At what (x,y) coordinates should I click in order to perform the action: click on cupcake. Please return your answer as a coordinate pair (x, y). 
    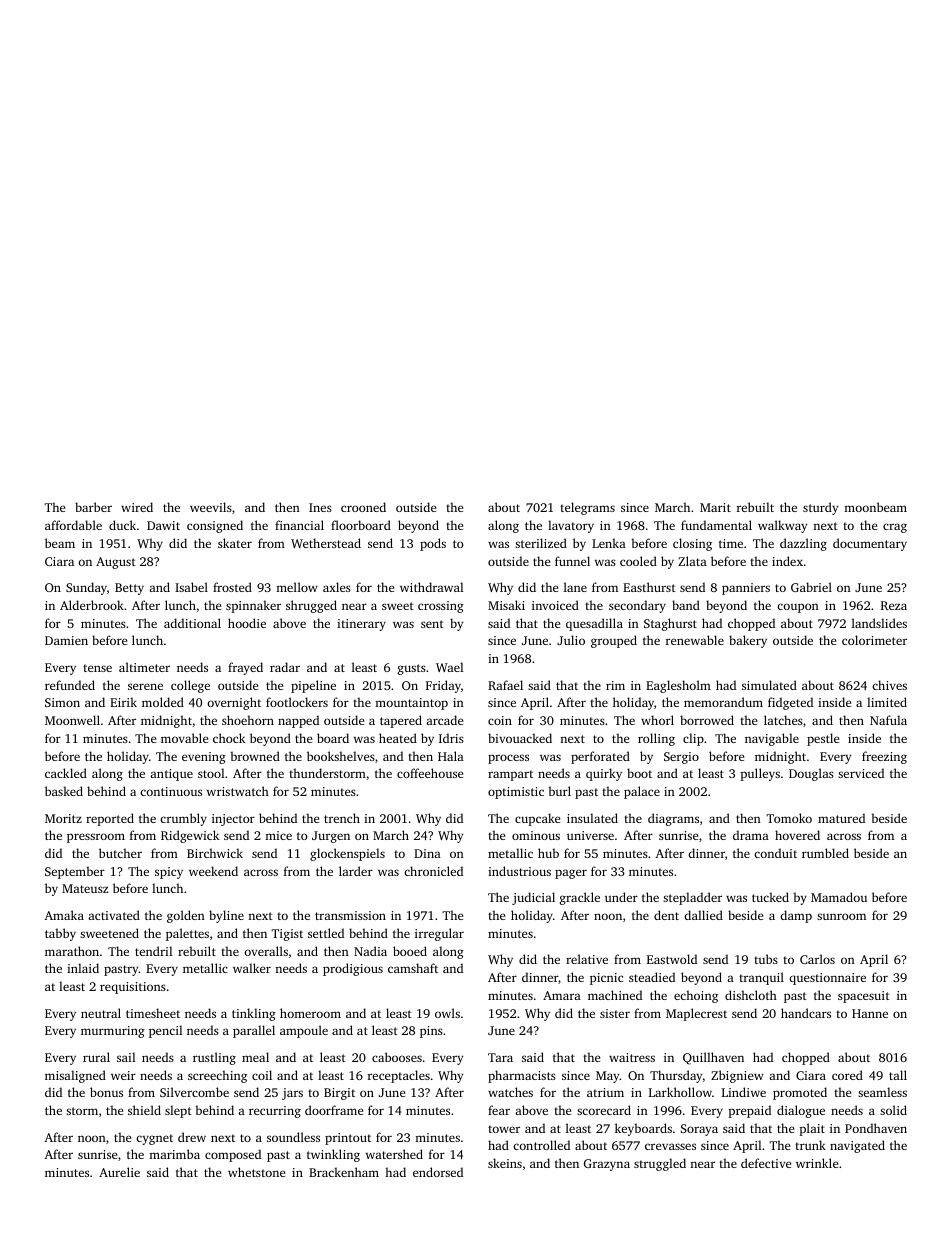
    Looking at the image, I should click on (537, 819).
